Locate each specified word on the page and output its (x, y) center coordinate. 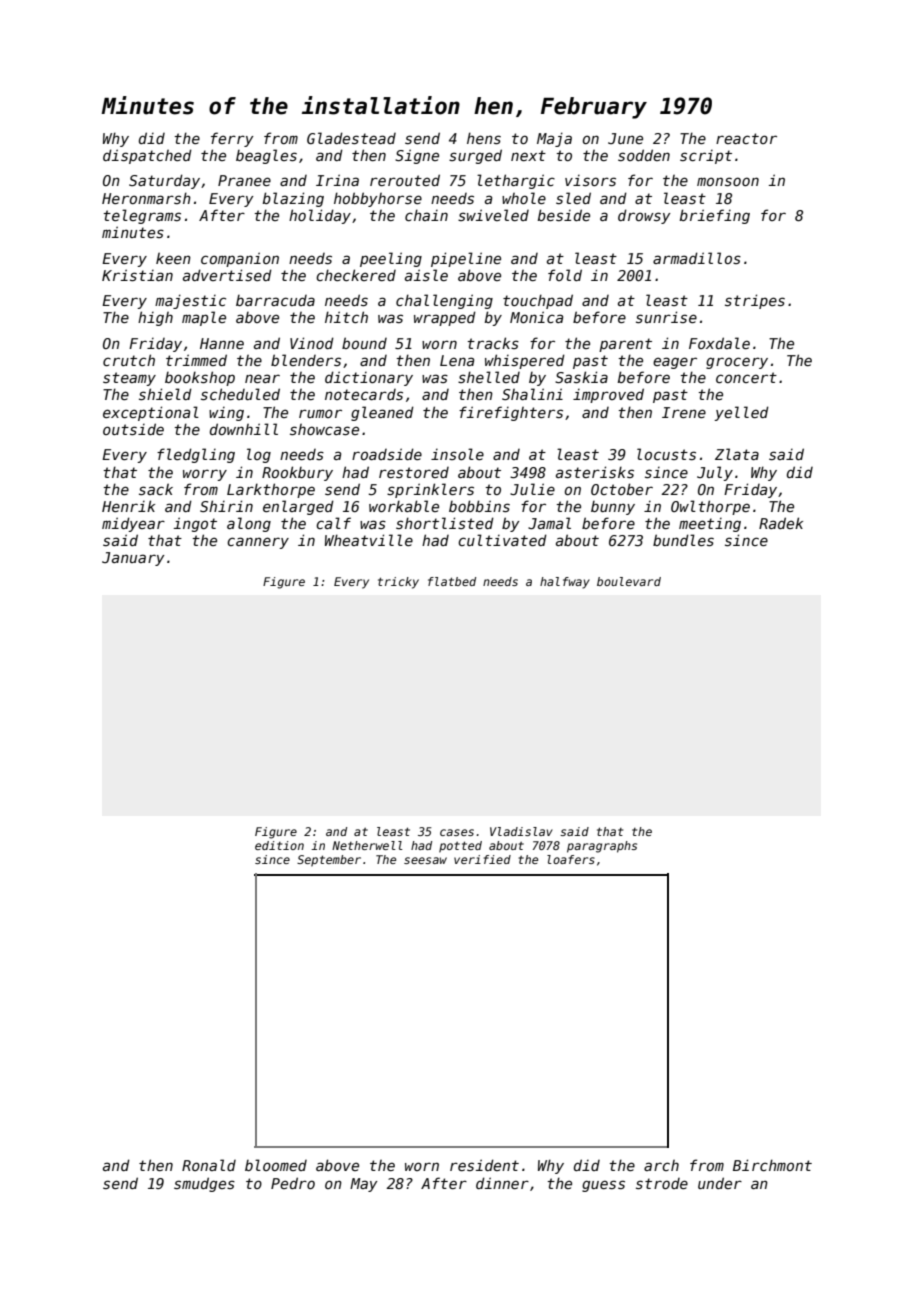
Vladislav (521, 831)
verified (482, 859)
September (329, 861)
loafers (571, 859)
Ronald (209, 1165)
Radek (781, 523)
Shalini (532, 394)
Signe (417, 156)
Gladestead (351, 138)
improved (608, 395)
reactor (746, 138)
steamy (129, 379)
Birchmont (772, 1165)
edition (279, 845)
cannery (258, 543)
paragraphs (602, 847)
